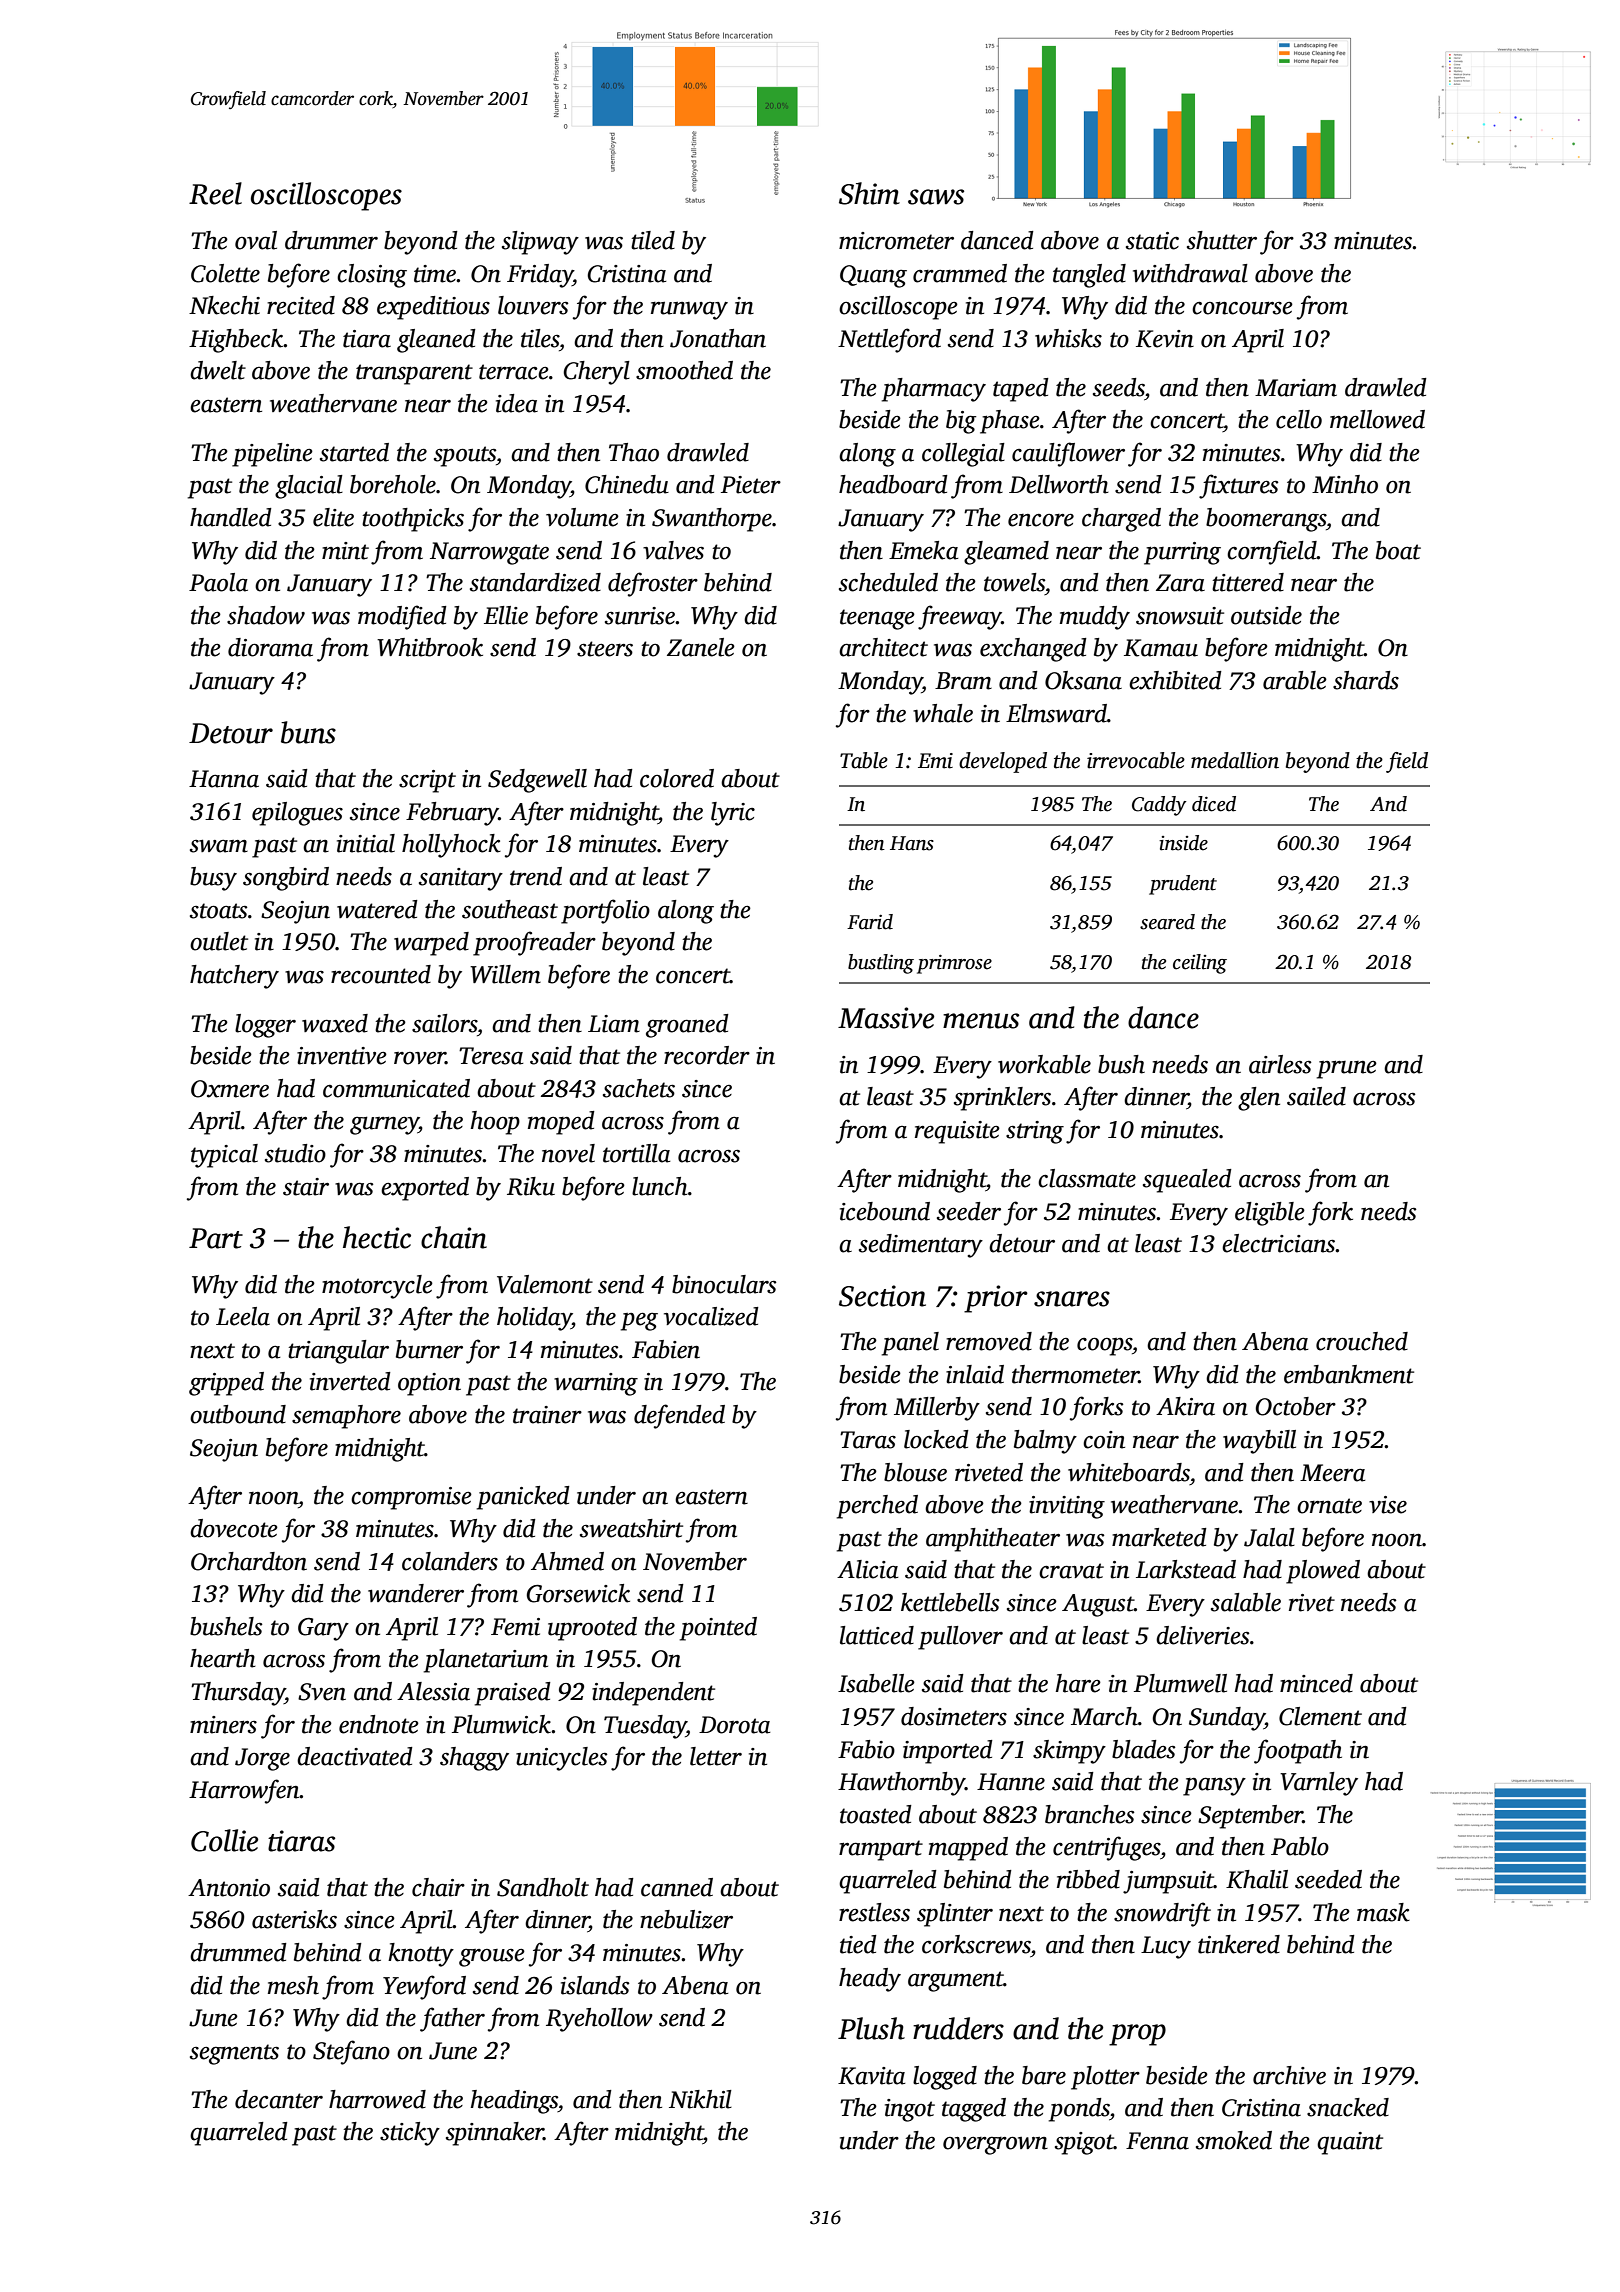 Image resolution: width=1620 pixels, height=2292 pixels. What do you see at coordinates (225, 273) in the document?
I see `Colette` at bounding box center [225, 273].
